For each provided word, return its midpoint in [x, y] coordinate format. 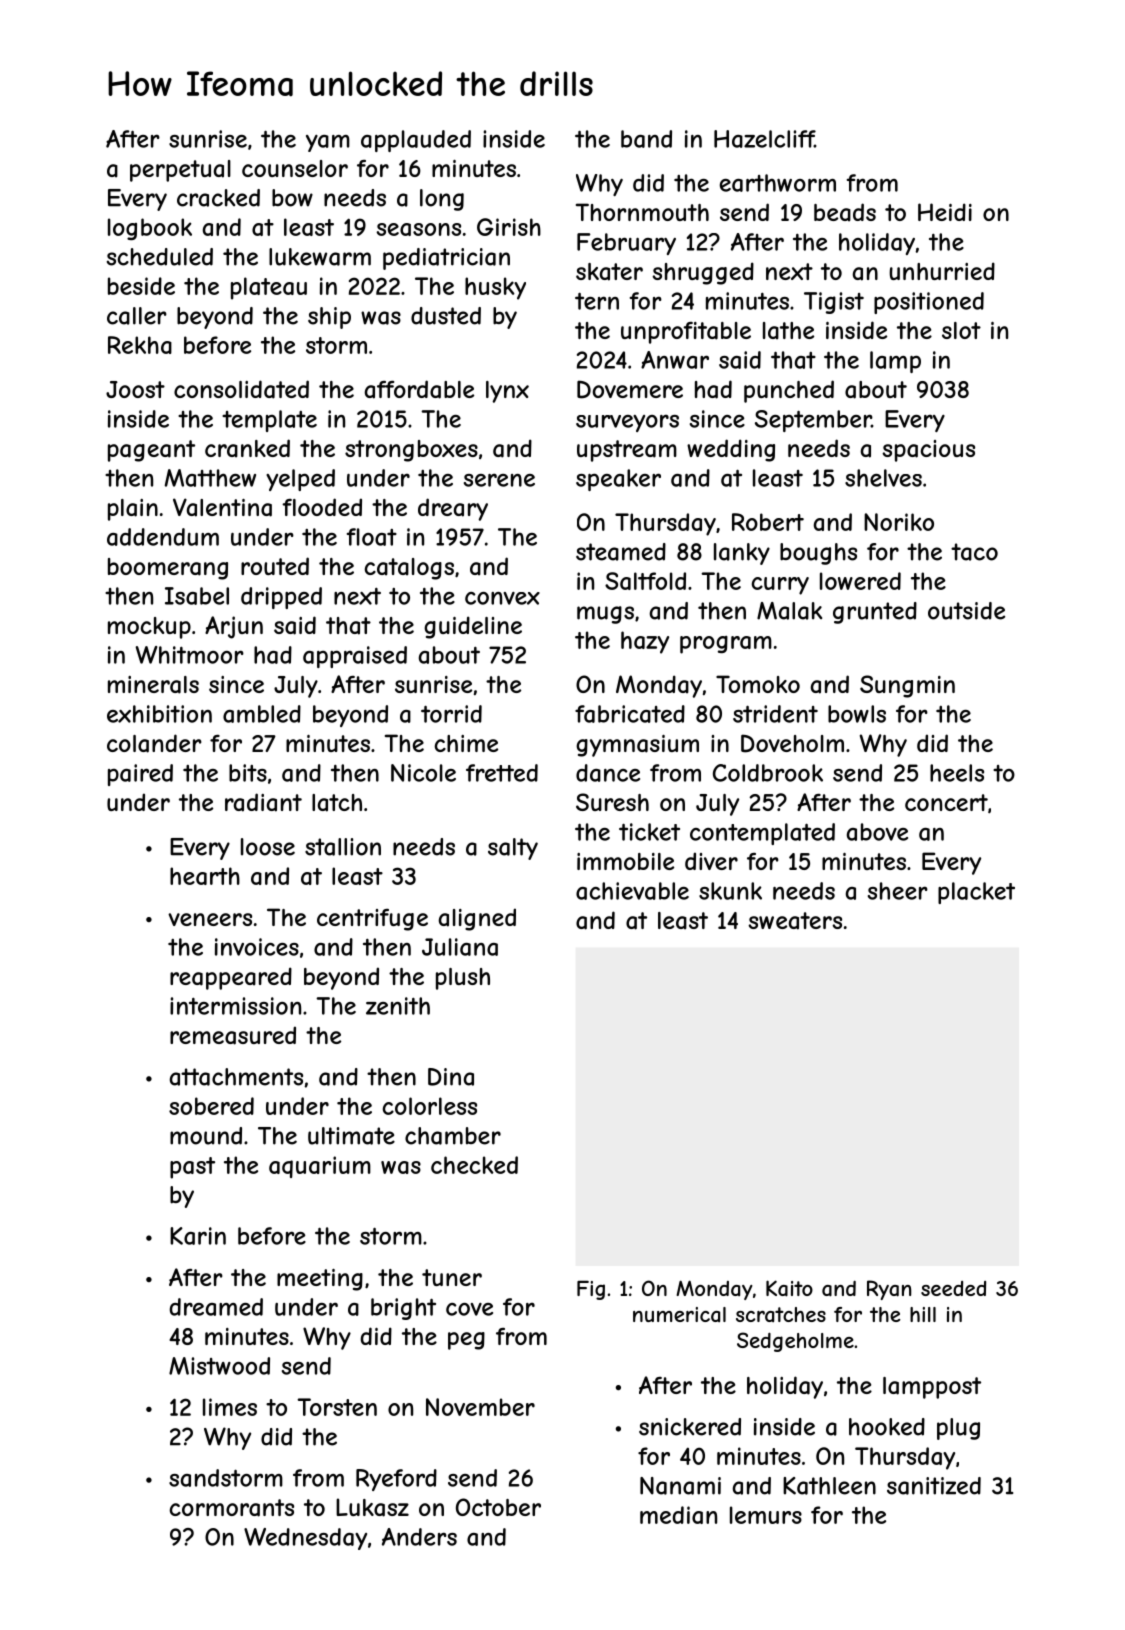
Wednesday [305, 1539]
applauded [416, 141]
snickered [690, 1427]
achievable [632, 891]
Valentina [222, 507]
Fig [591, 1290]
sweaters [795, 921]
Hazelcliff [764, 139]
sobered [211, 1106]
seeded [953, 1288]
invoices [257, 947]
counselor [295, 168]
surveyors [627, 423]
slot [961, 330]
